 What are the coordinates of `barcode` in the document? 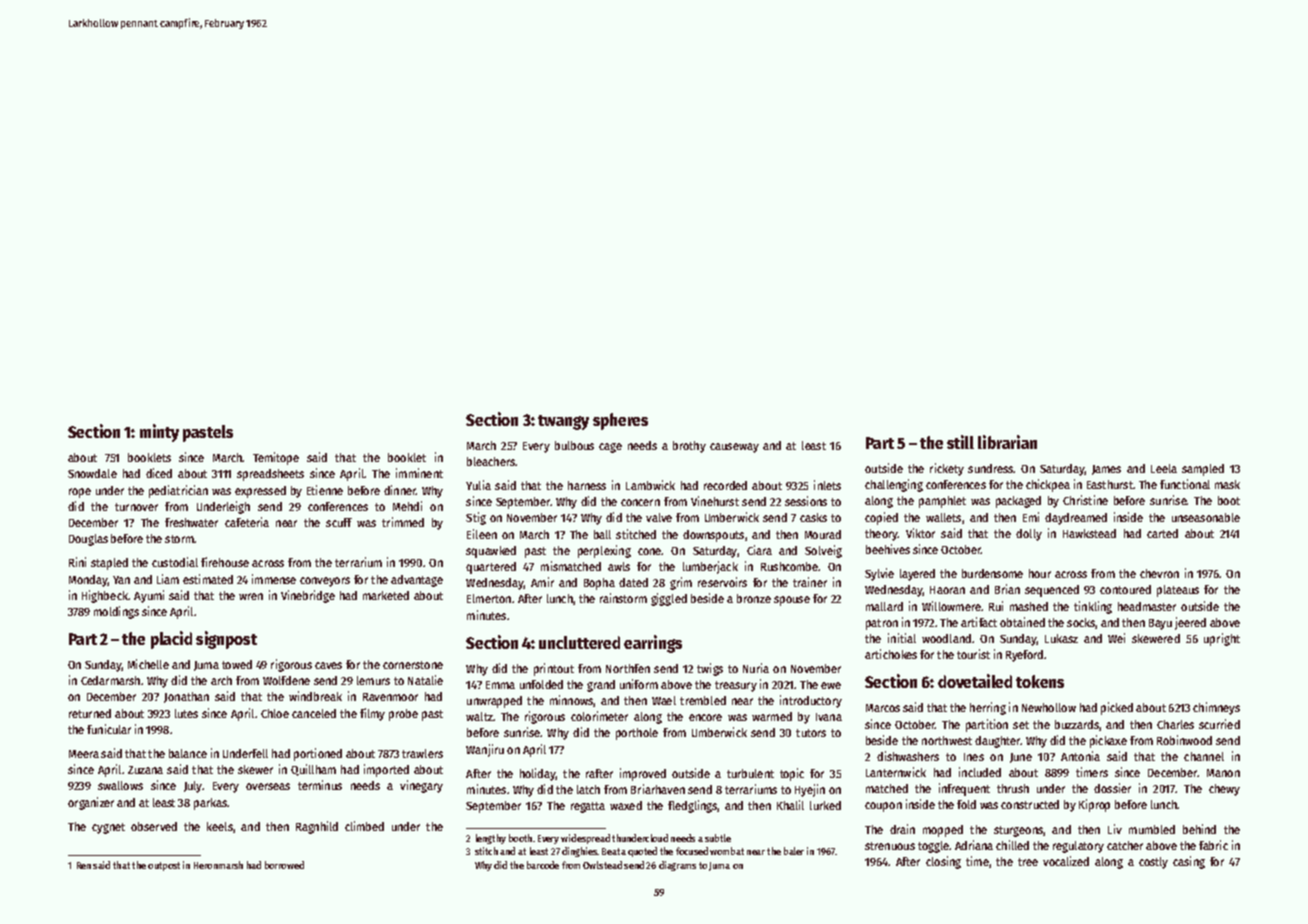 It's located at (543, 865).
